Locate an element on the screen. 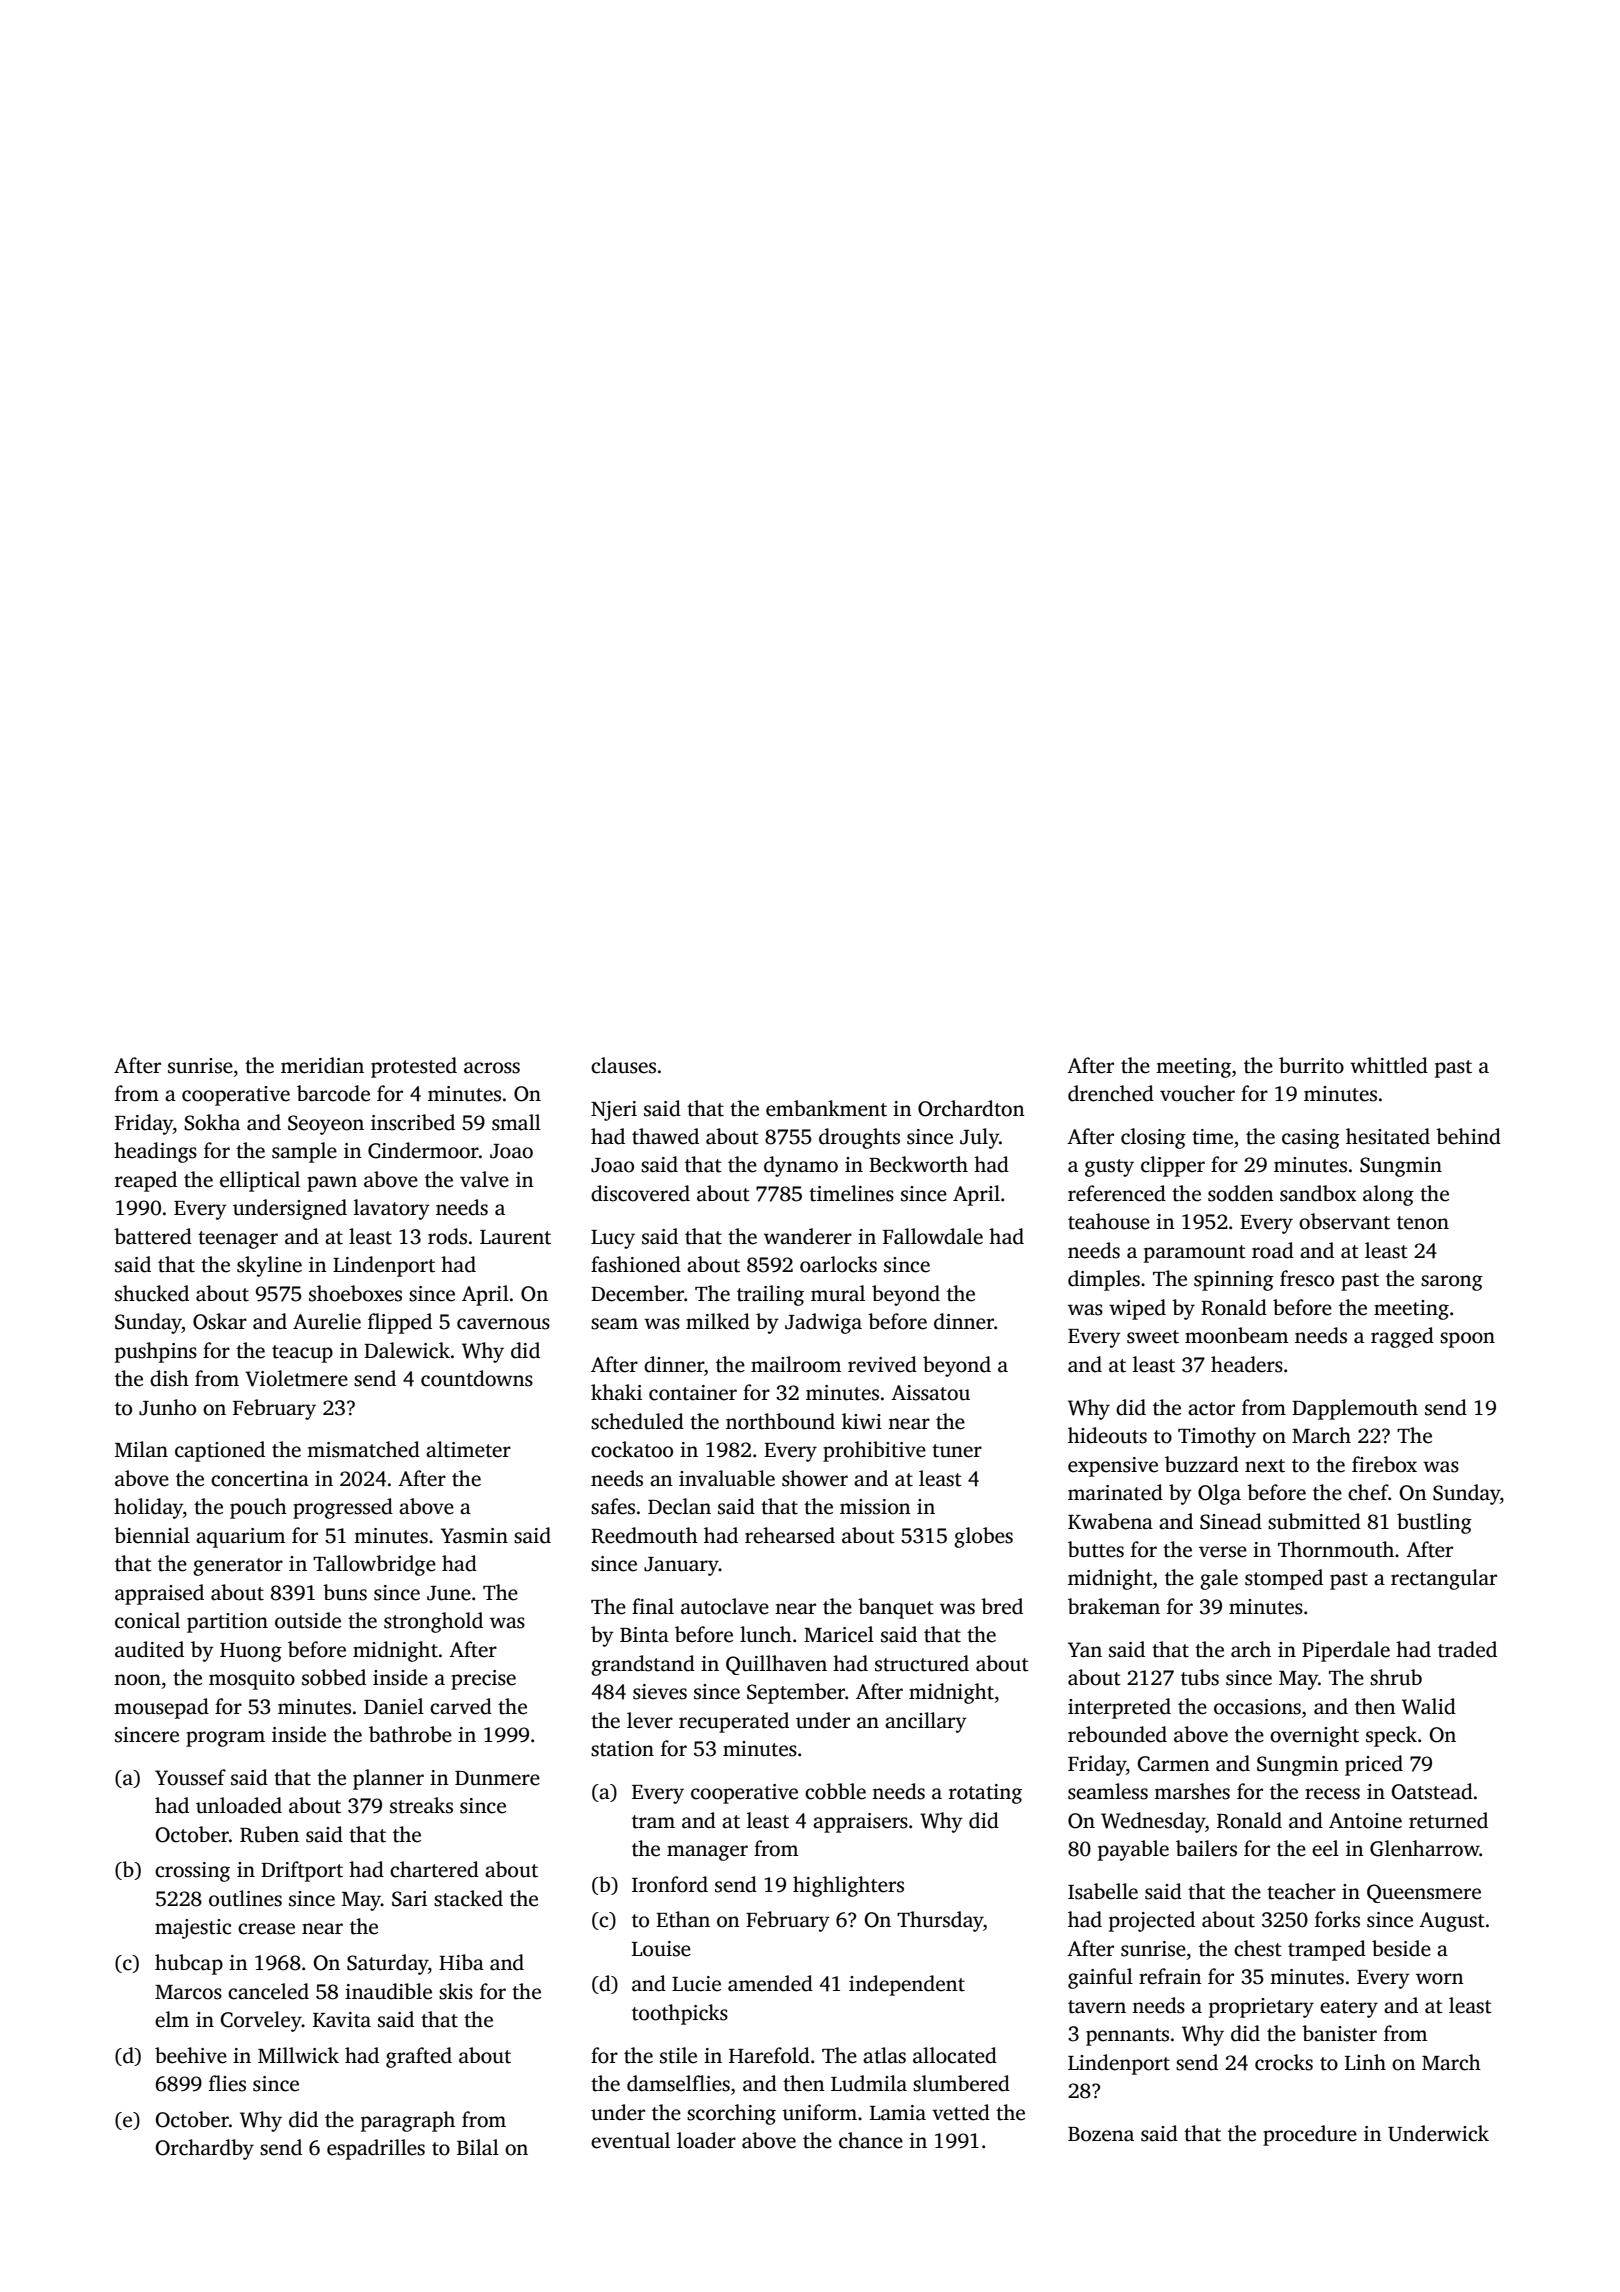 The height and width of the screenshot is (2292, 1620). stomped is located at coordinates (1284, 1579).
